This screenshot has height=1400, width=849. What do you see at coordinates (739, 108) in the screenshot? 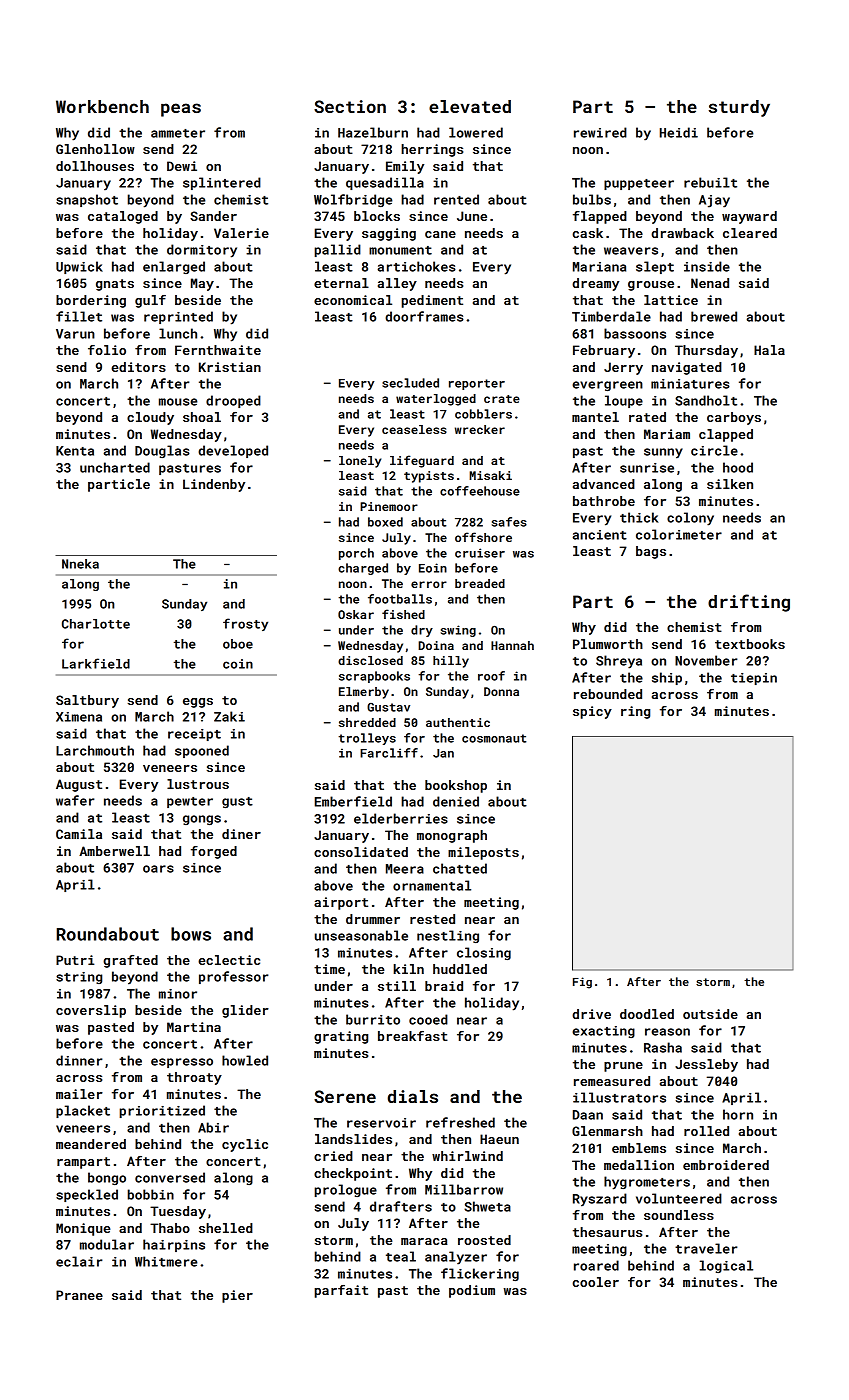
I see `sturdy` at bounding box center [739, 108].
